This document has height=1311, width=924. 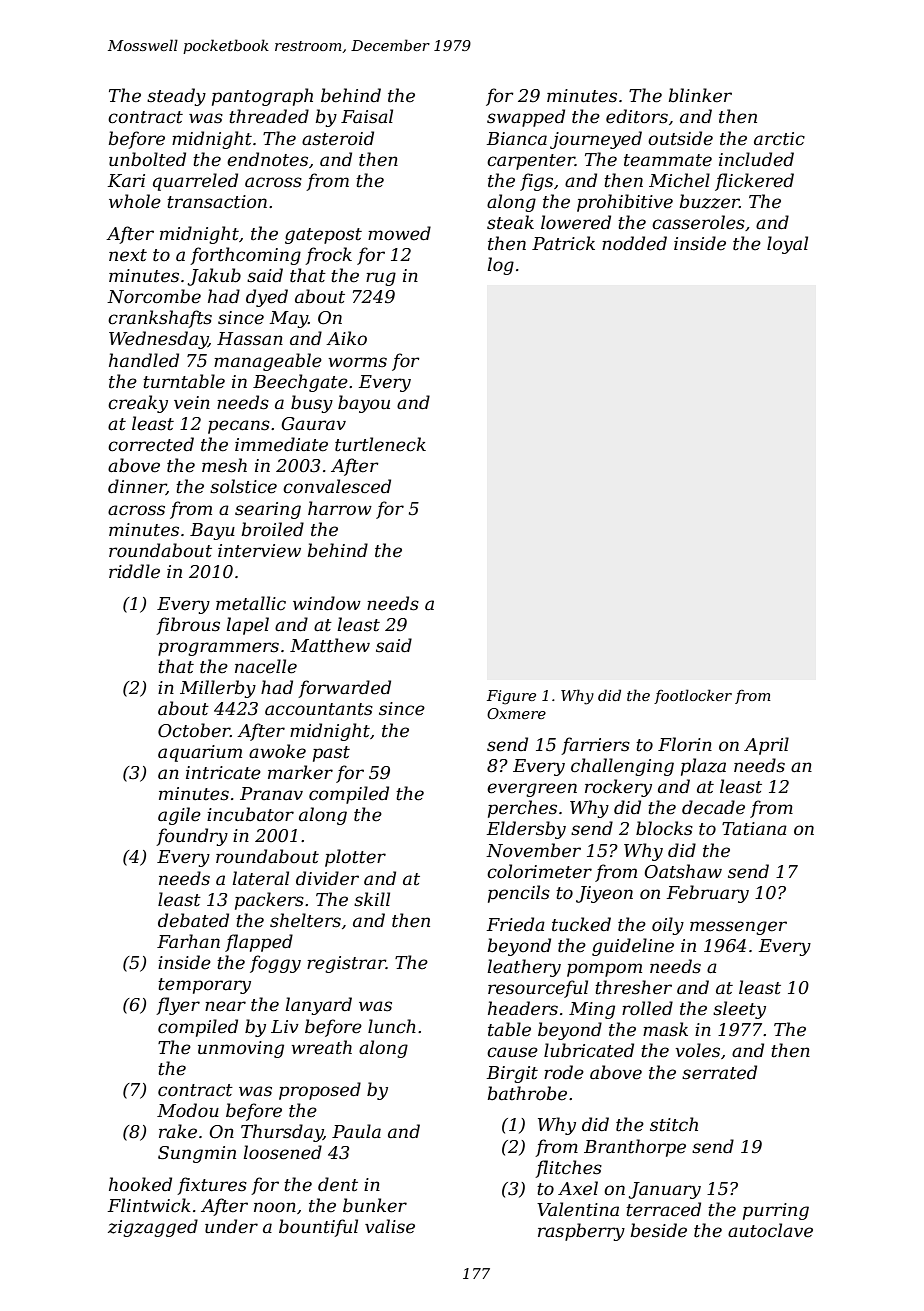 What do you see at coordinates (658, 1230) in the document?
I see `beside` at bounding box center [658, 1230].
